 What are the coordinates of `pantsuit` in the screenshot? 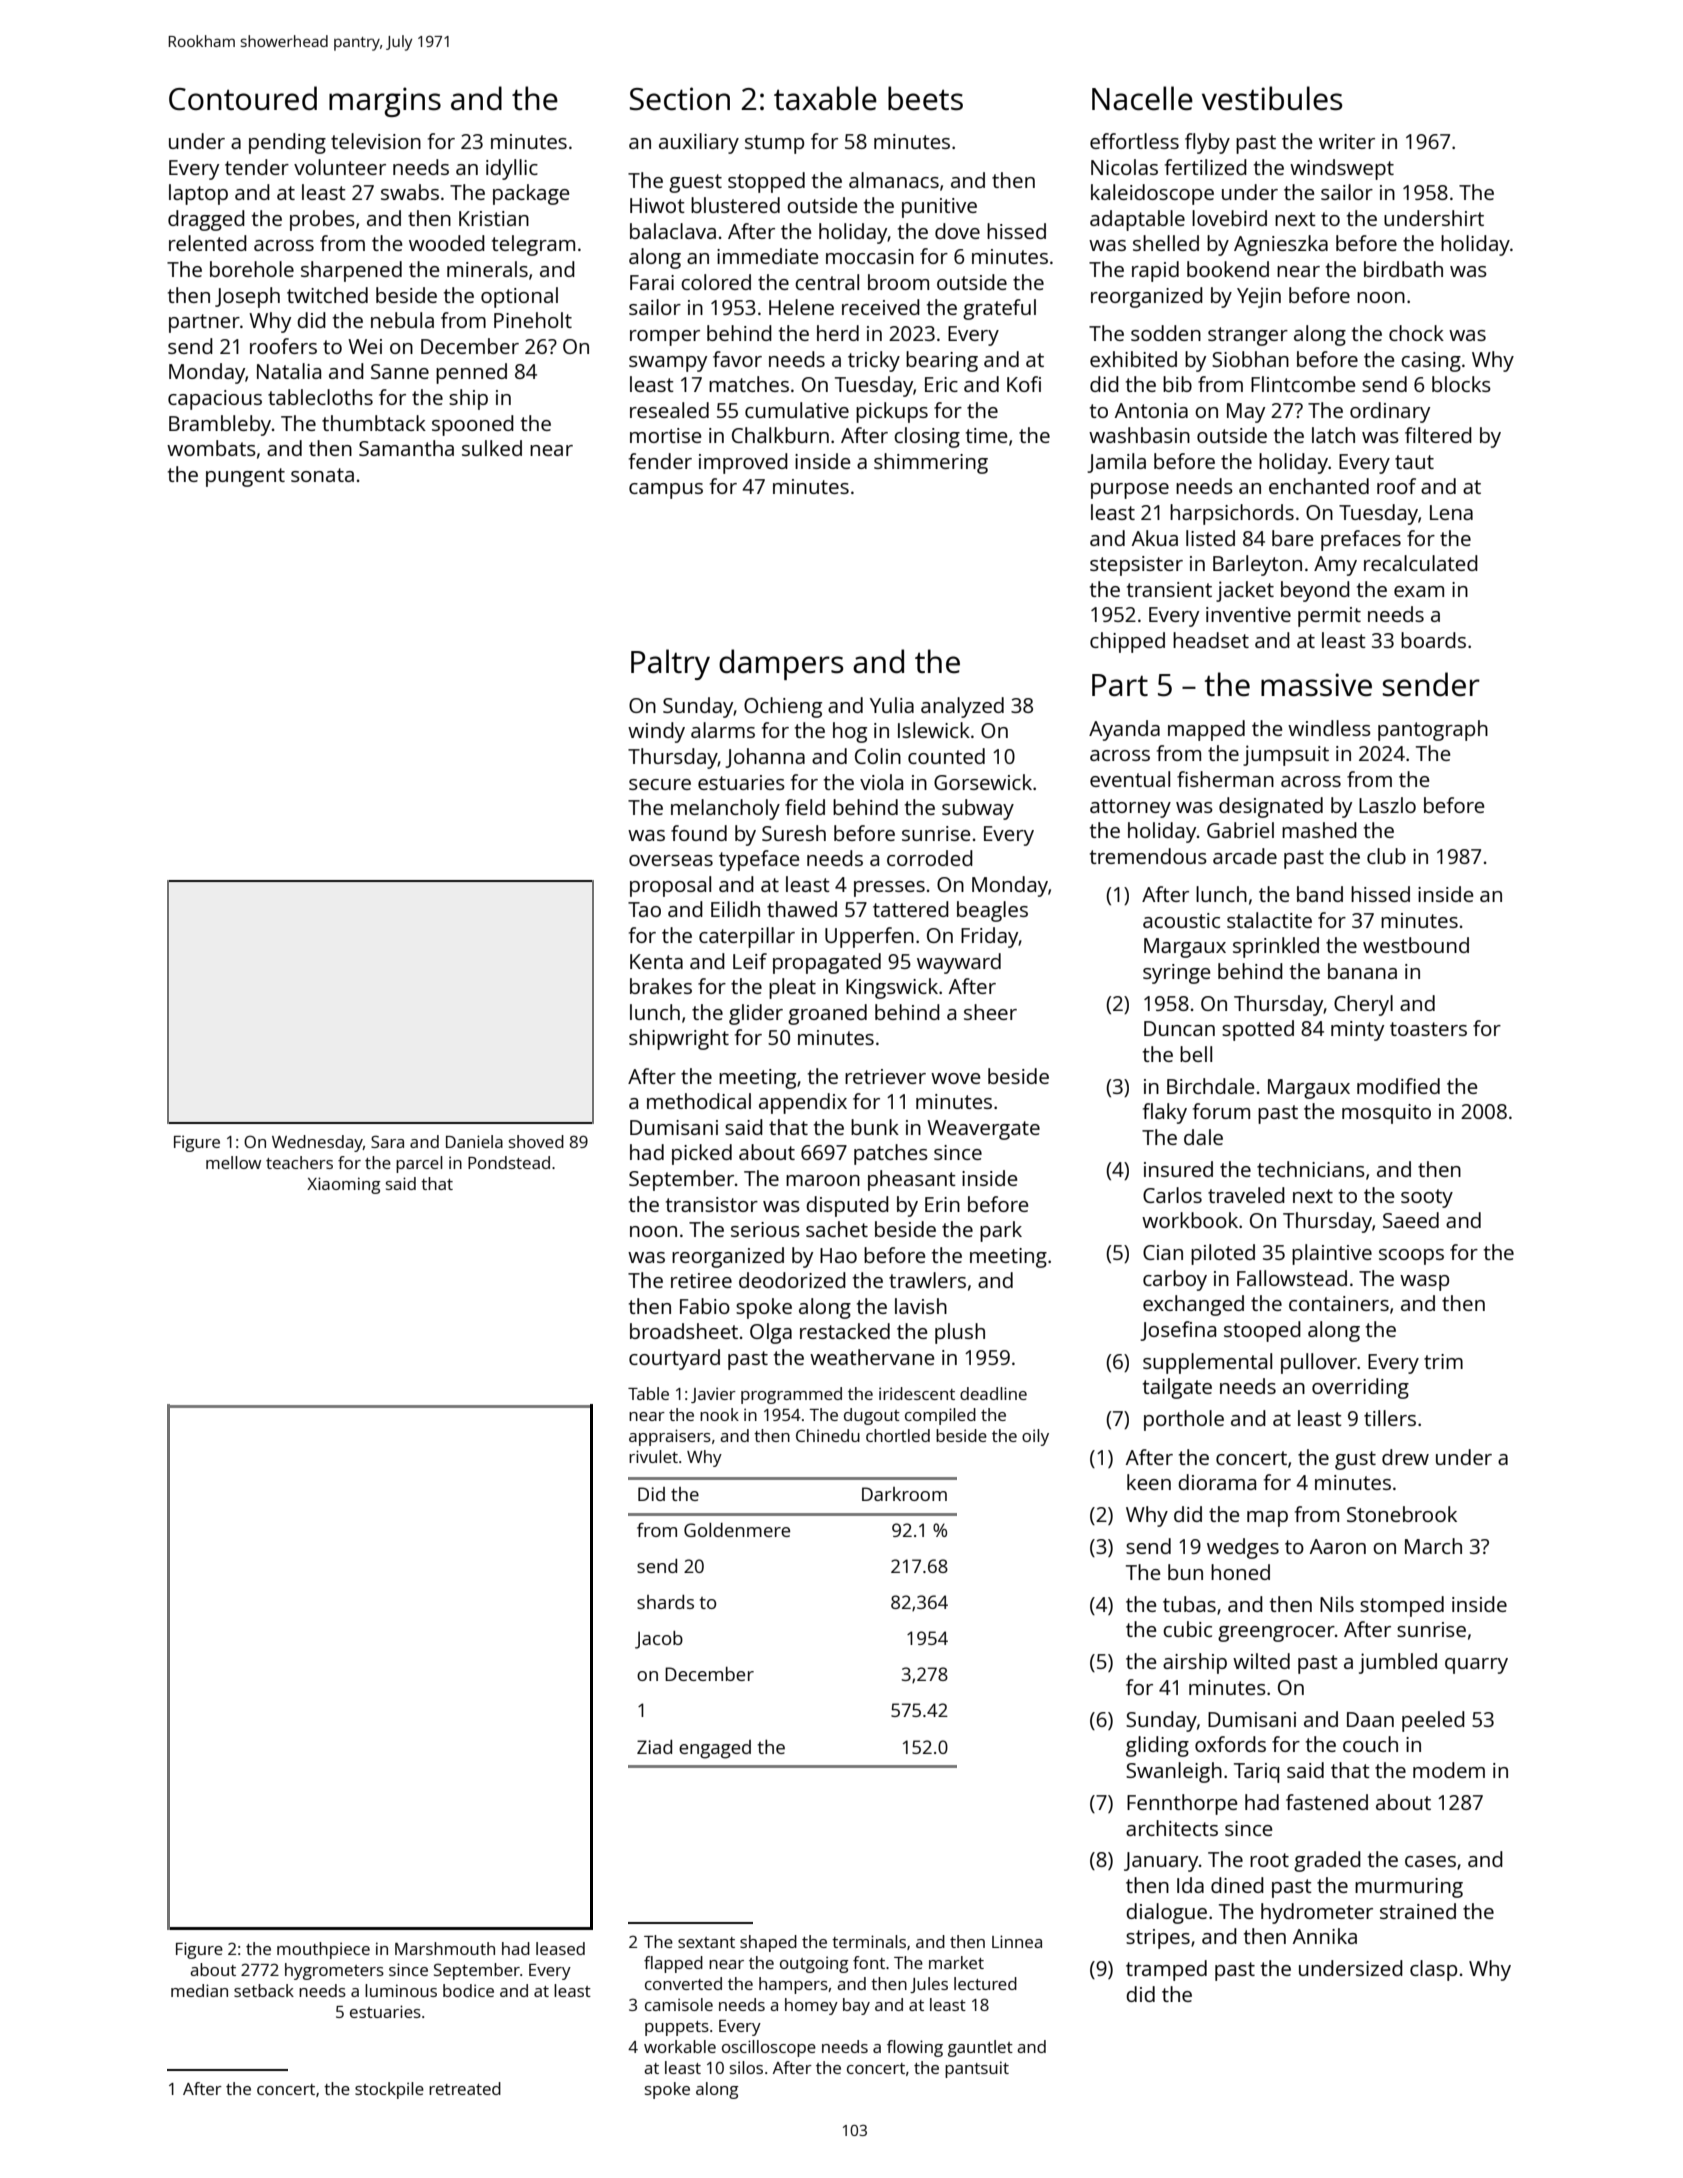 It's located at (977, 2069).
